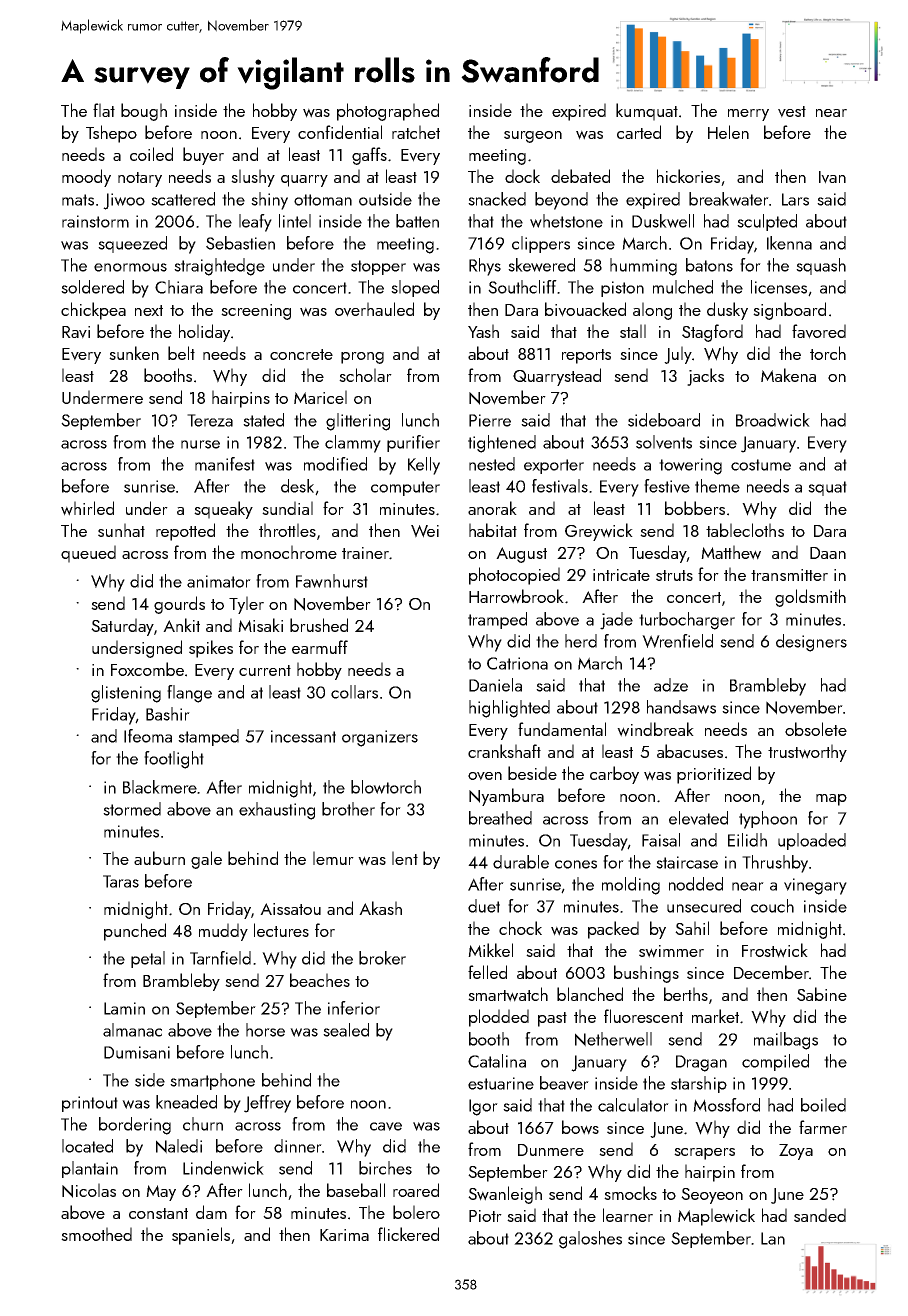 This screenshot has width=908, height=1316. I want to click on Piotr, so click(485, 1216).
